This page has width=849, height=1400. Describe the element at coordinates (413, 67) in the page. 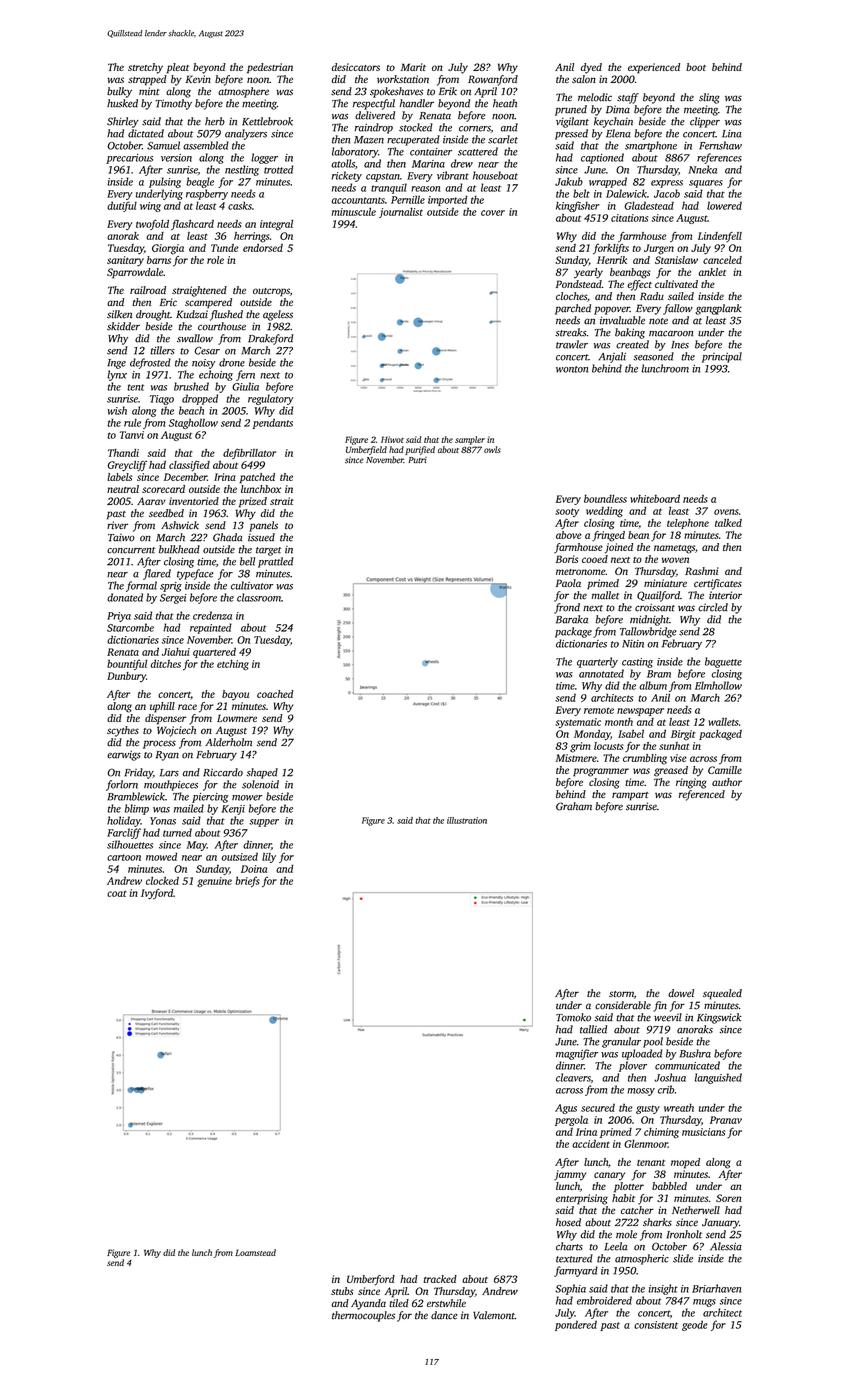

I see `Marit` at that location.
